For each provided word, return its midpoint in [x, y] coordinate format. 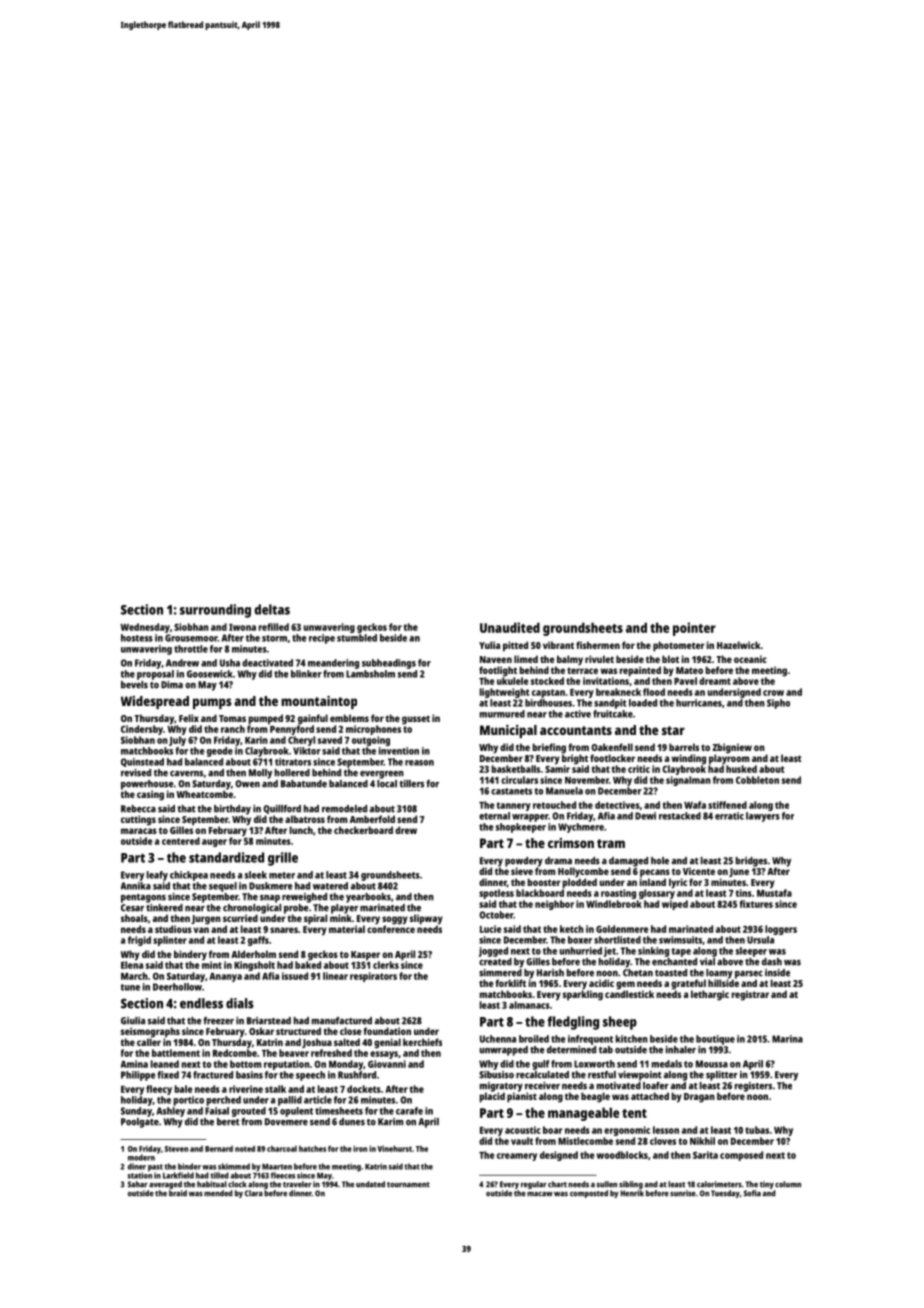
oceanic [750, 659]
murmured [502, 714]
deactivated [267, 663]
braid [178, 1193]
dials [239, 1003]
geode [220, 752]
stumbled [357, 638]
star [673, 730]
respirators [373, 977]
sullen [606, 1184]
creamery [517, 1157]
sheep [620, 1023]
